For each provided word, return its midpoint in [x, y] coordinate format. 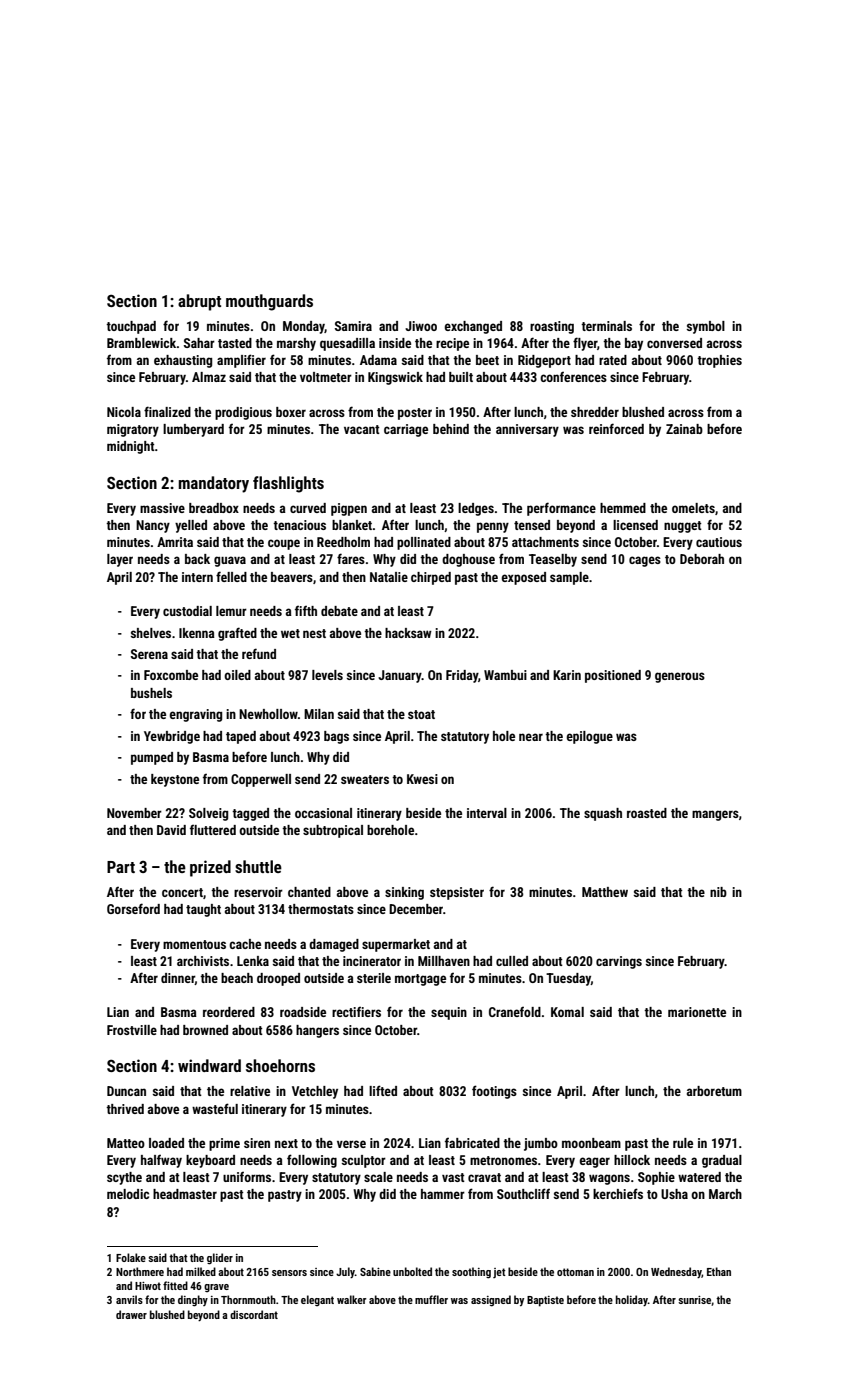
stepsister [457, 893]
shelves [151, 633]
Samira [353, 326]
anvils [129, 1299]
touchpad [131, 327]
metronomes [503, 1160]
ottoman [575, 1272]
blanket [352, 525]
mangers [715, 815]
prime [224, 1144]
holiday [632, 1300]
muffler [431, 1299]
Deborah [702, 559]
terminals [606, 326]
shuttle [258, 866]
